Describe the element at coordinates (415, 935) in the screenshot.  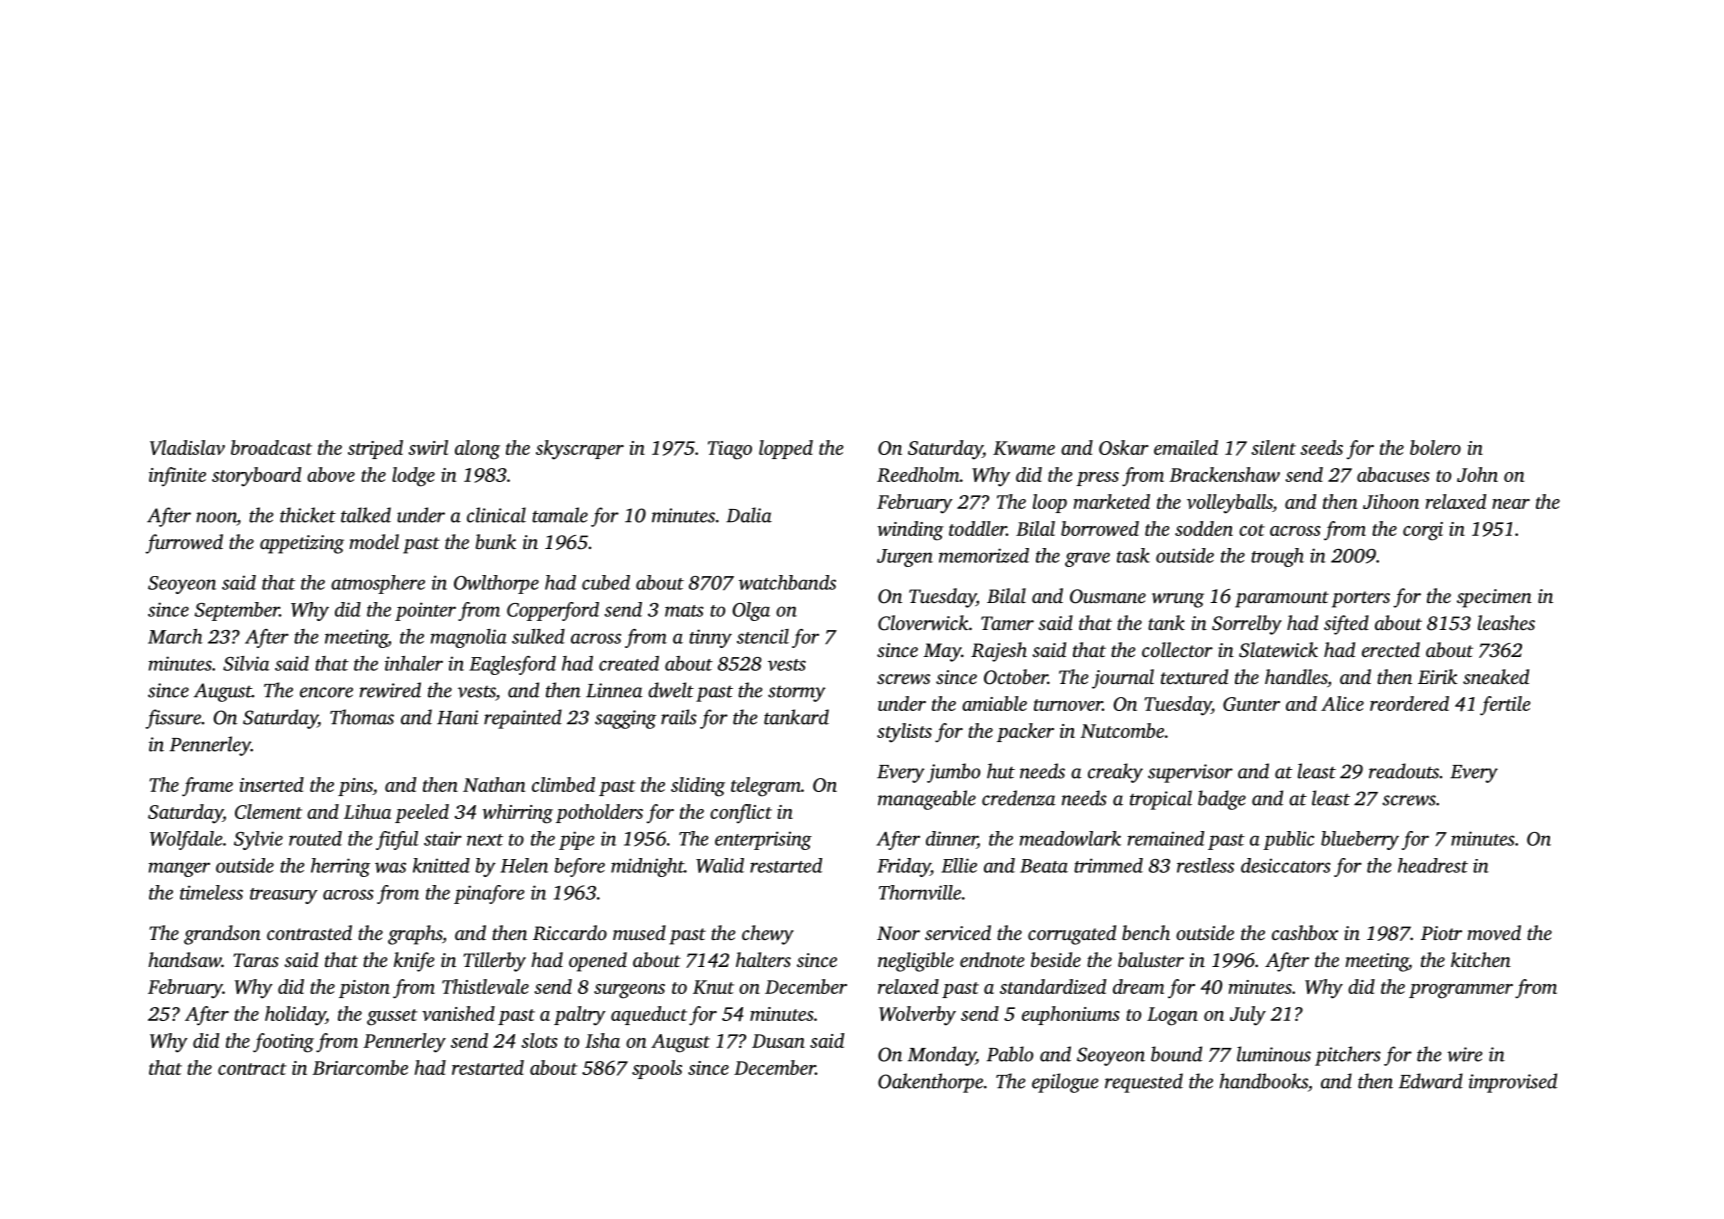
I see `graphs` at that location.
